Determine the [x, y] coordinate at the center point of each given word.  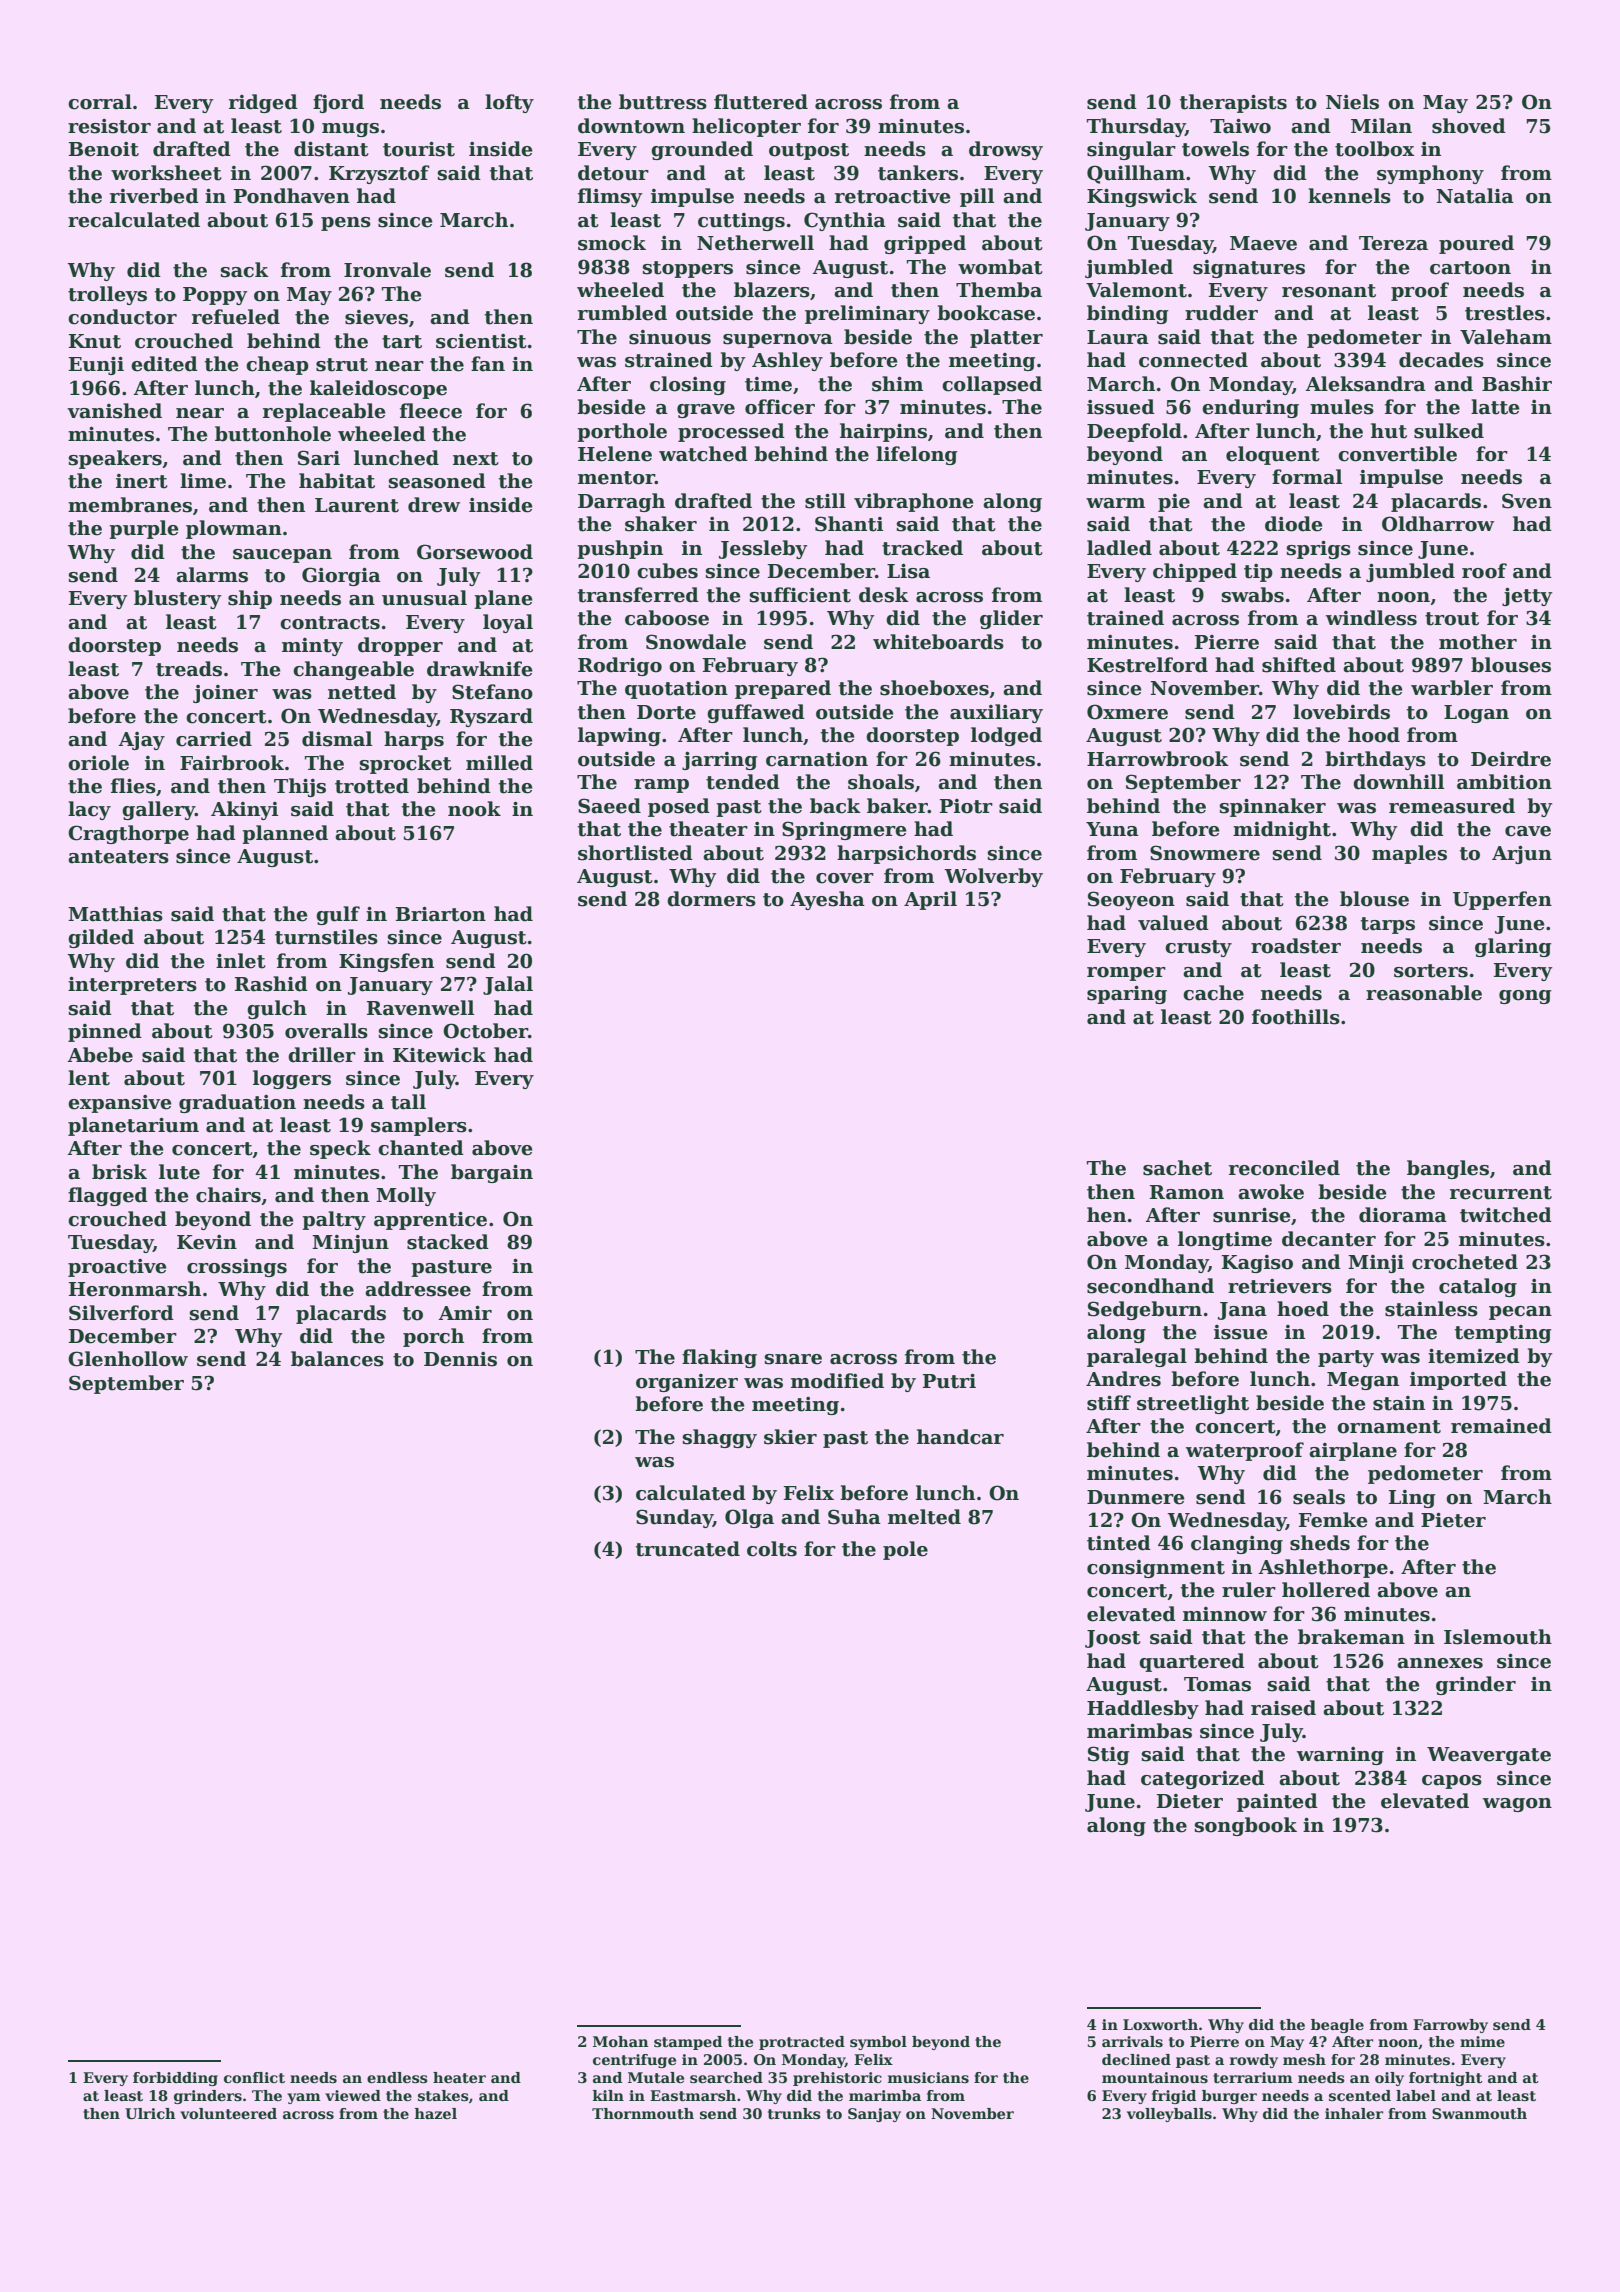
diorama [1403, 1215]
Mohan [621, 2041]
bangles [1448, 1169]
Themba [999, 290]
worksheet [166, 173]
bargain [492, 1173]
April [930, 900]
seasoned [437, 481]
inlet [241, 961]
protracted [802, 2043]
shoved [1469, 126]
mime [1482, 2041]
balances [337, 1359]
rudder [1221, 313]
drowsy [1006, 150]
